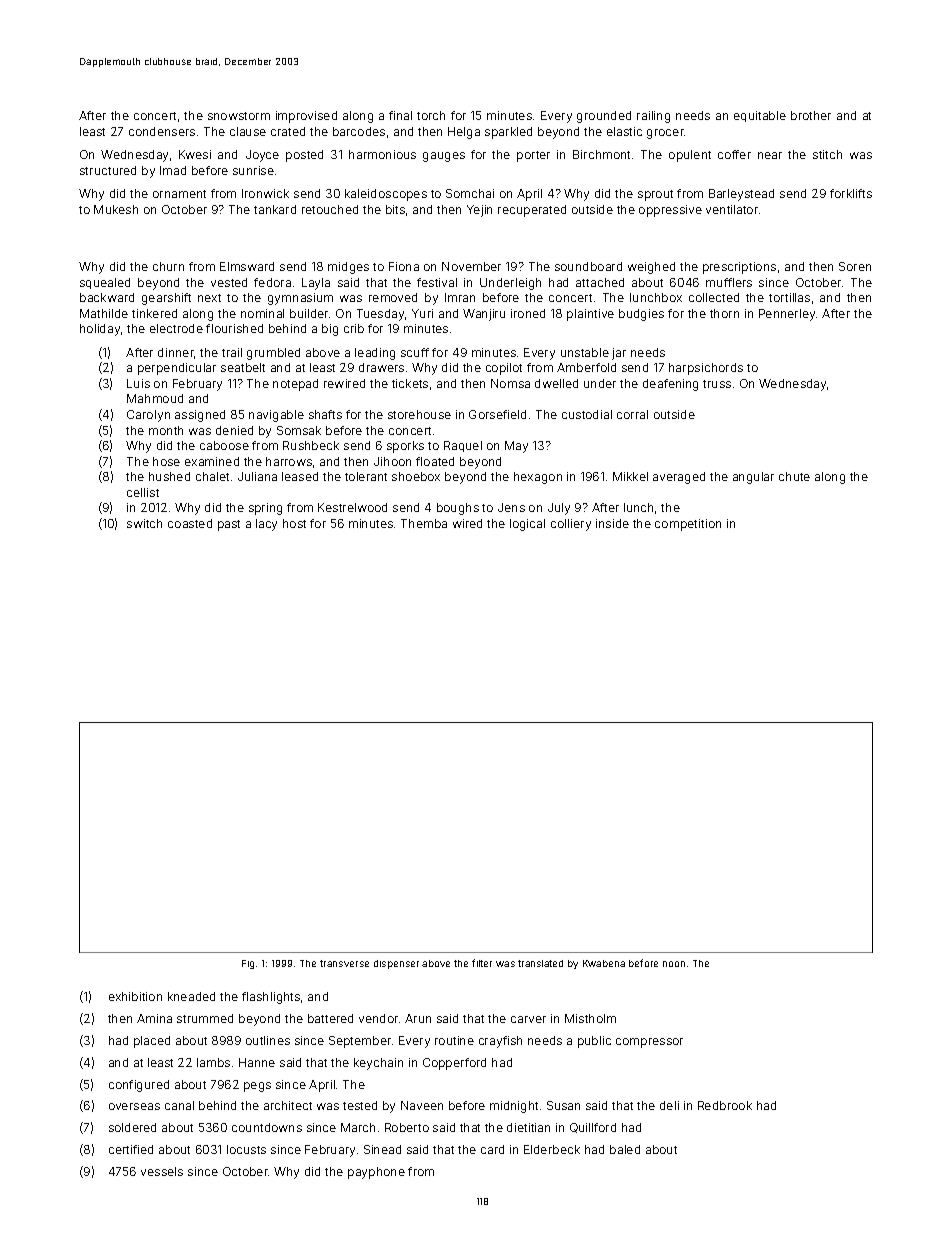 This screenshot has height=1233, width=952. What do you see at coordinates (239, 116) in the screenshot?
I see `snowstorm` at bounding box center [239, 116].
